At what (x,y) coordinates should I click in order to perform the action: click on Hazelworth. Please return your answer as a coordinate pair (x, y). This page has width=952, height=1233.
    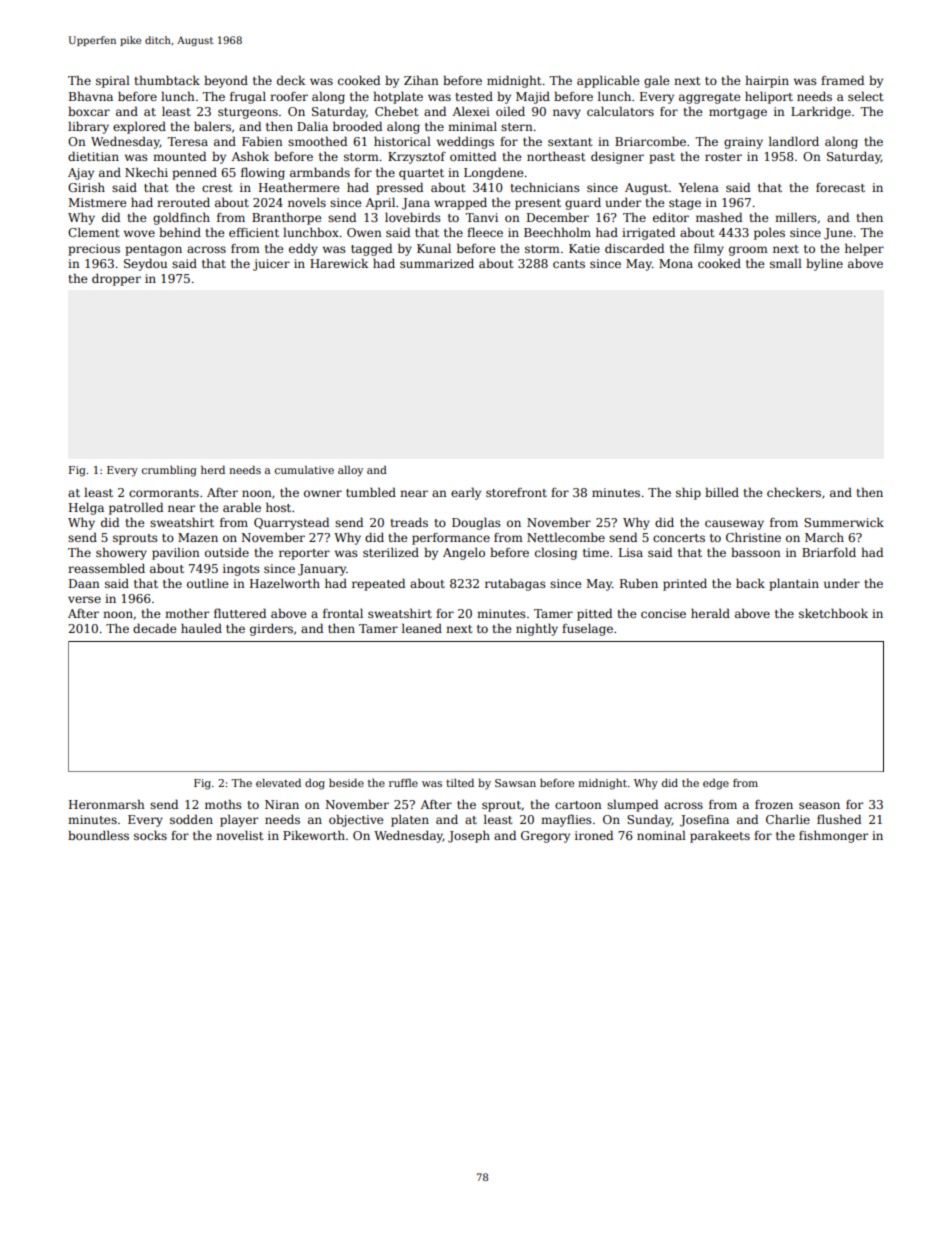
    Looking at the image, I should click on (285, 583).
